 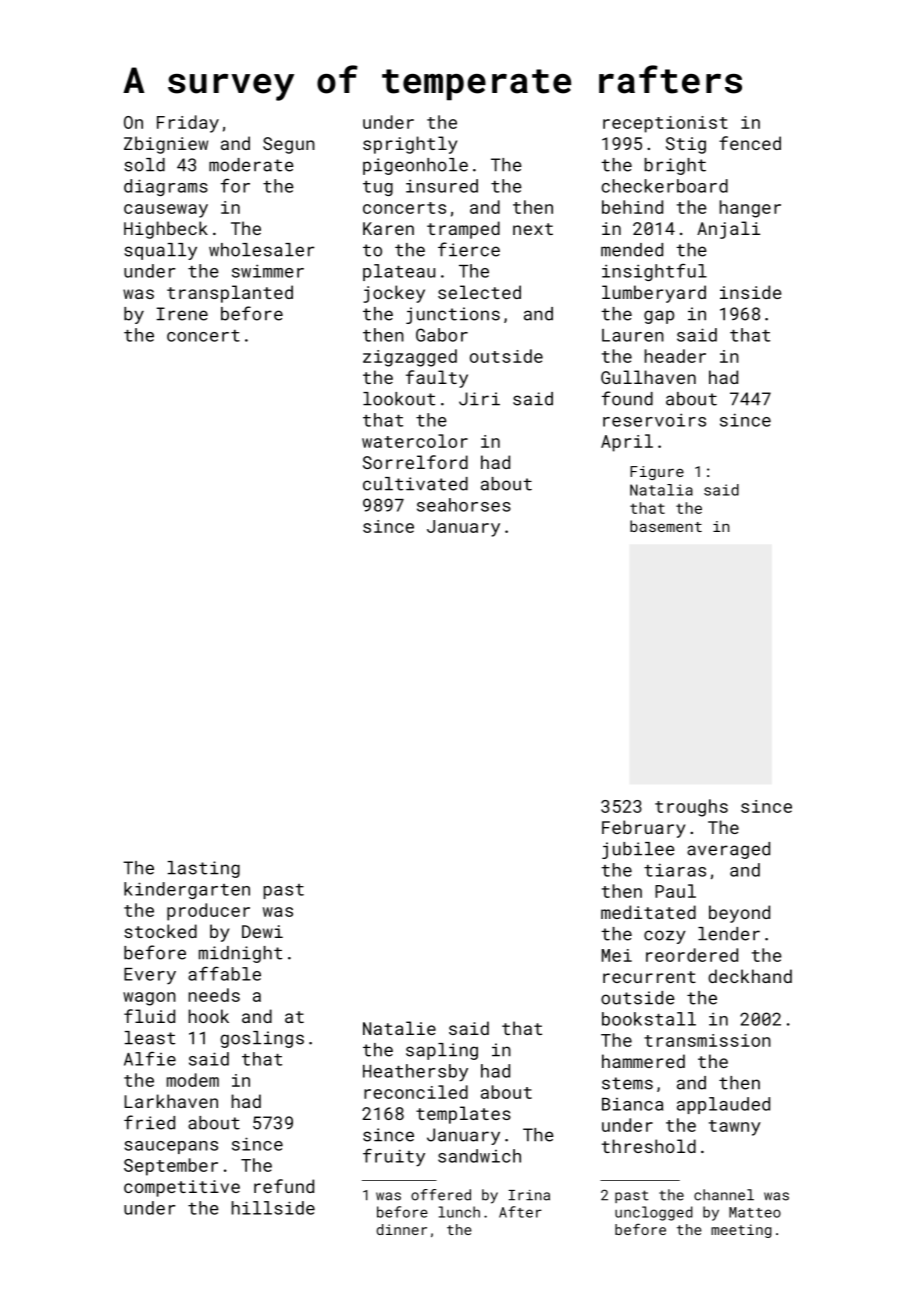 I want to click on Mei, so click(x=617, y=955).
